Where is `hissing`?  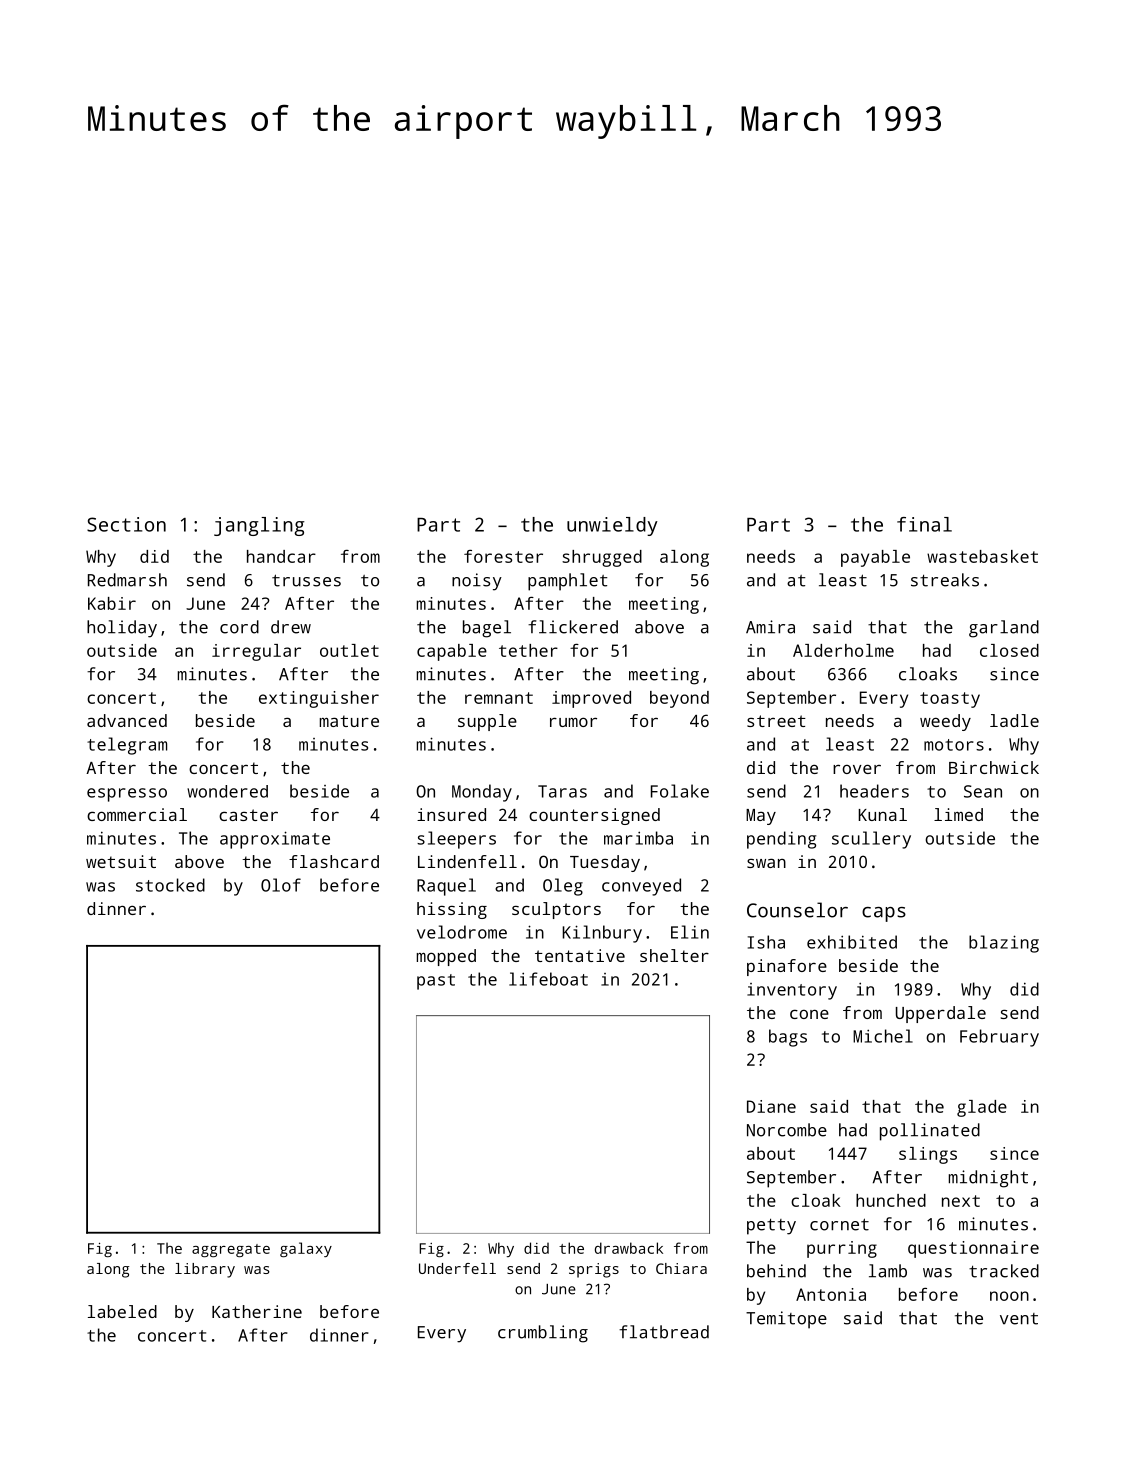 hissing is located at coordinates (452, 910).
